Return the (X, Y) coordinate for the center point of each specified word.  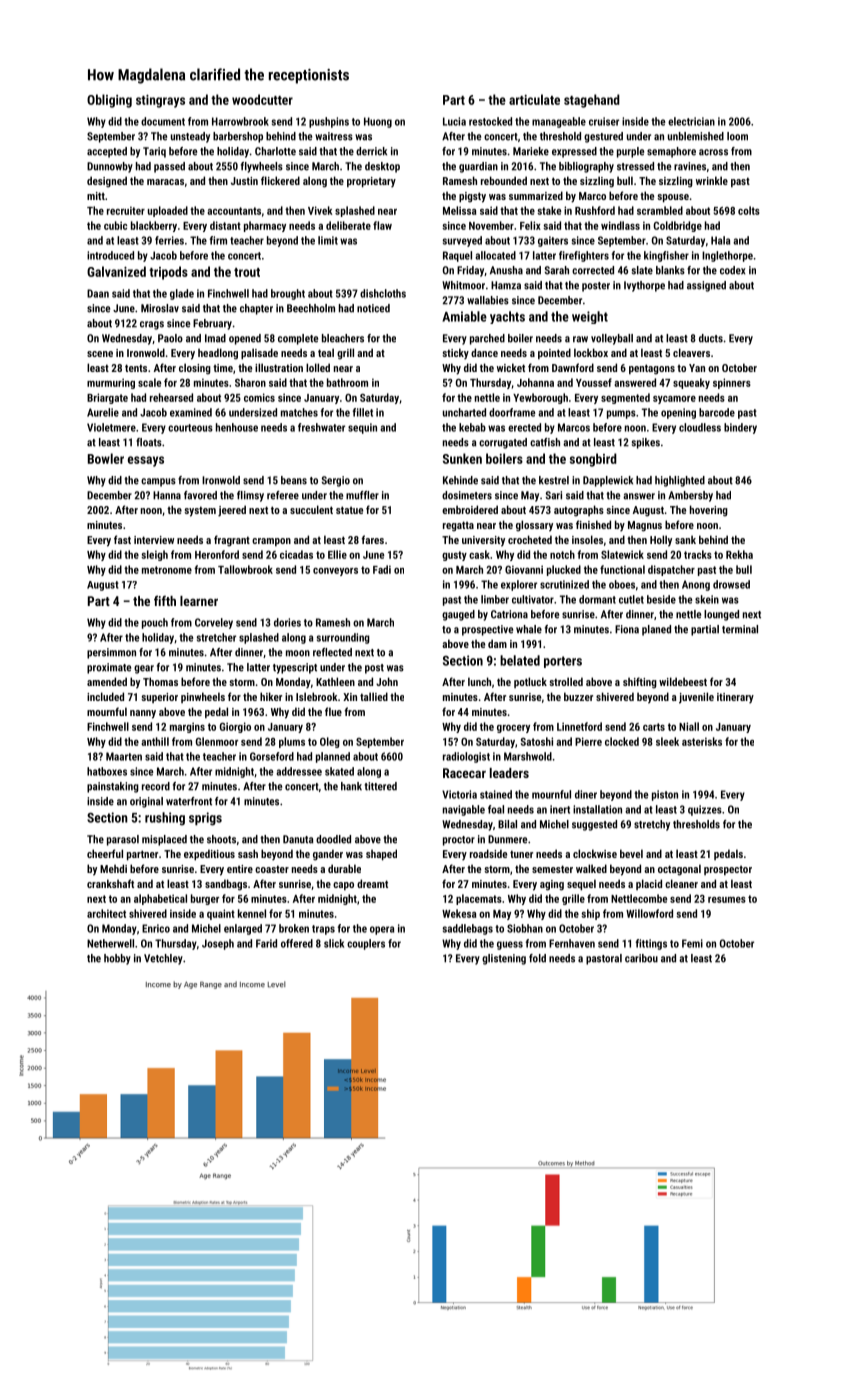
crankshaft (110, 883)
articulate (534, 99)
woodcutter (262, 99)
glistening (504, 959)
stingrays (160, 101)
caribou (641, 958)
